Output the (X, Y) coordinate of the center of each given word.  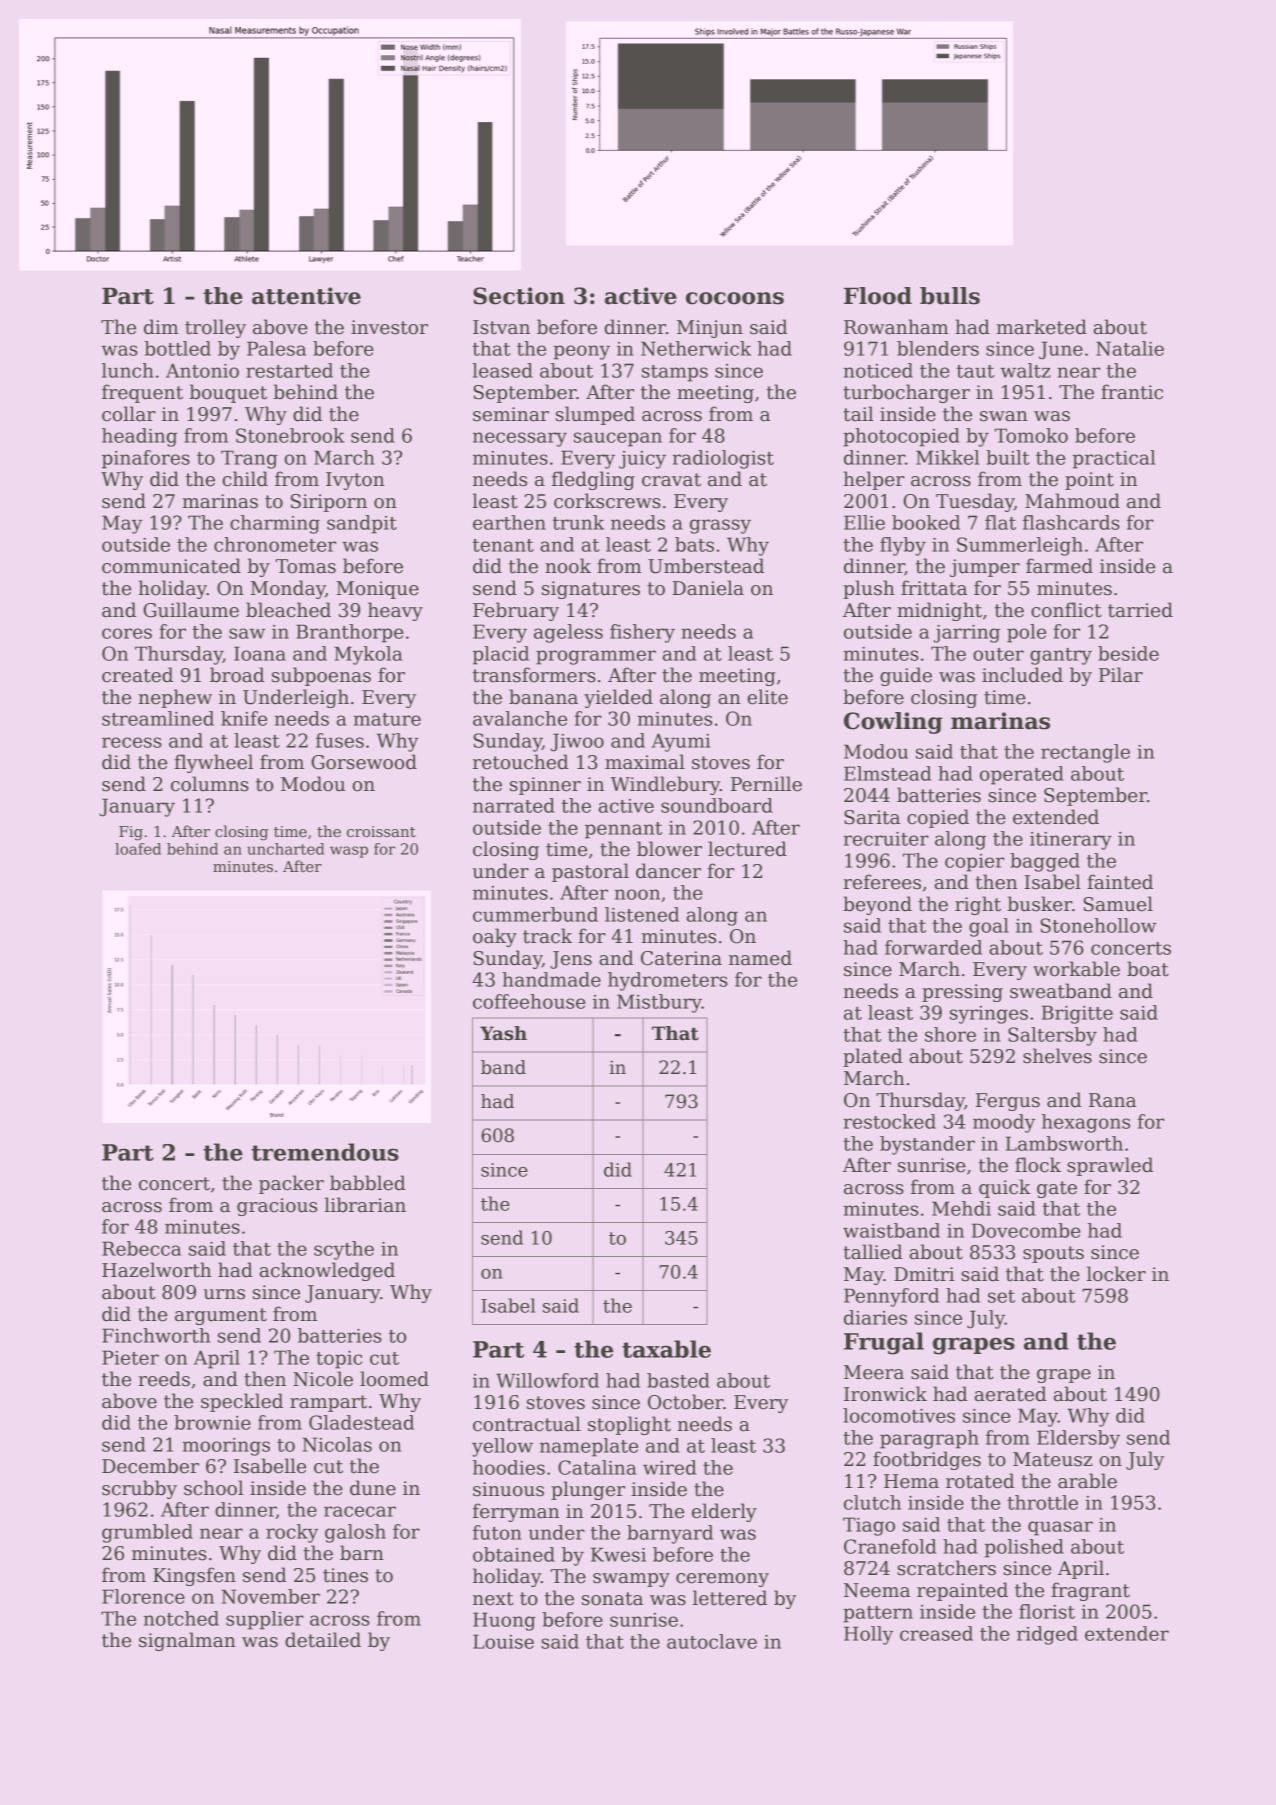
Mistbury (659, 1003)
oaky (495, 937)
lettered (730, 1598)
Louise (503, 1641)
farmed (1059, 566)
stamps (675, 373)
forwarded (933, 947)
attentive (306, 296)
